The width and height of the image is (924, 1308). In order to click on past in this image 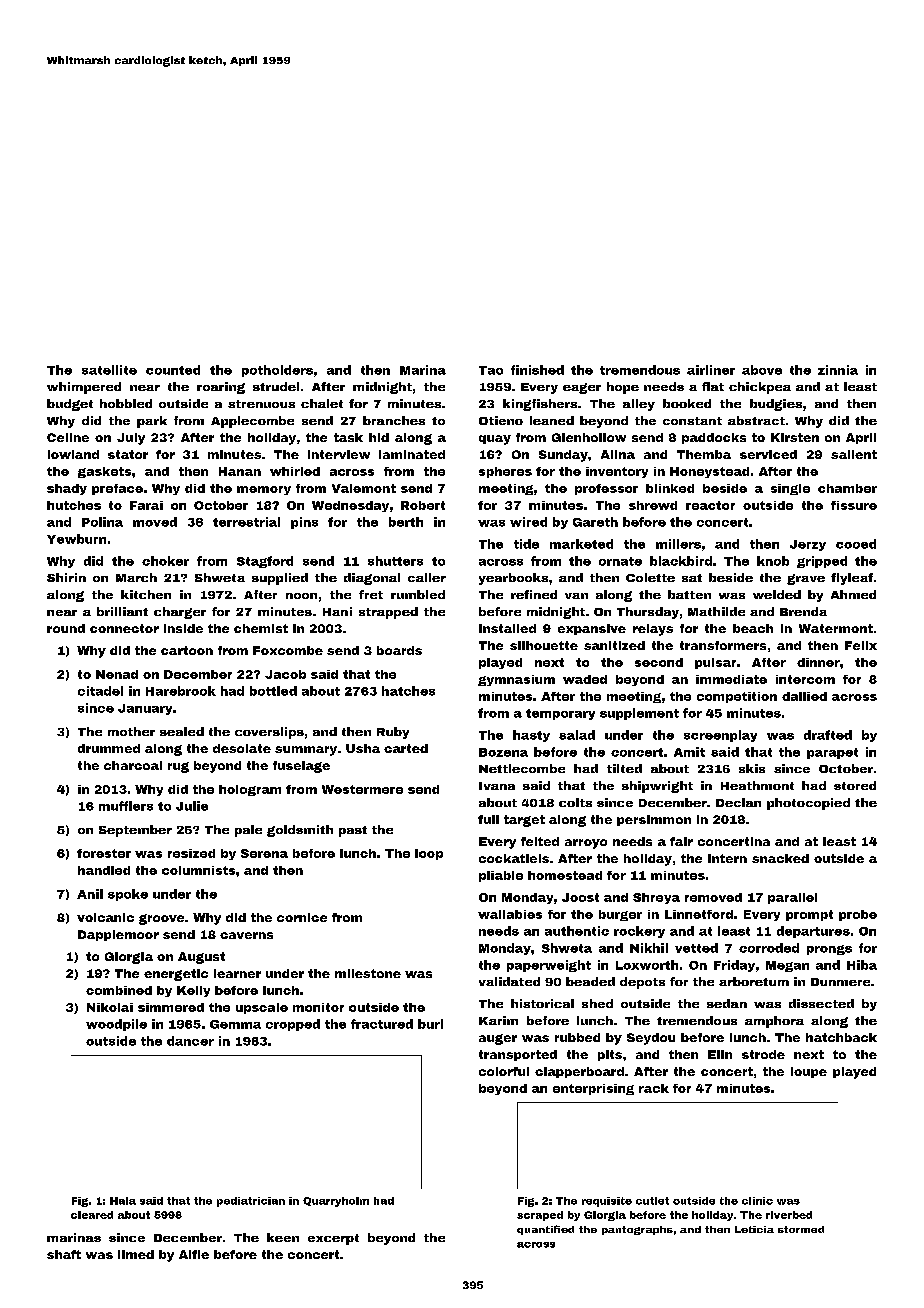, I will do `click(353, 831)`.
